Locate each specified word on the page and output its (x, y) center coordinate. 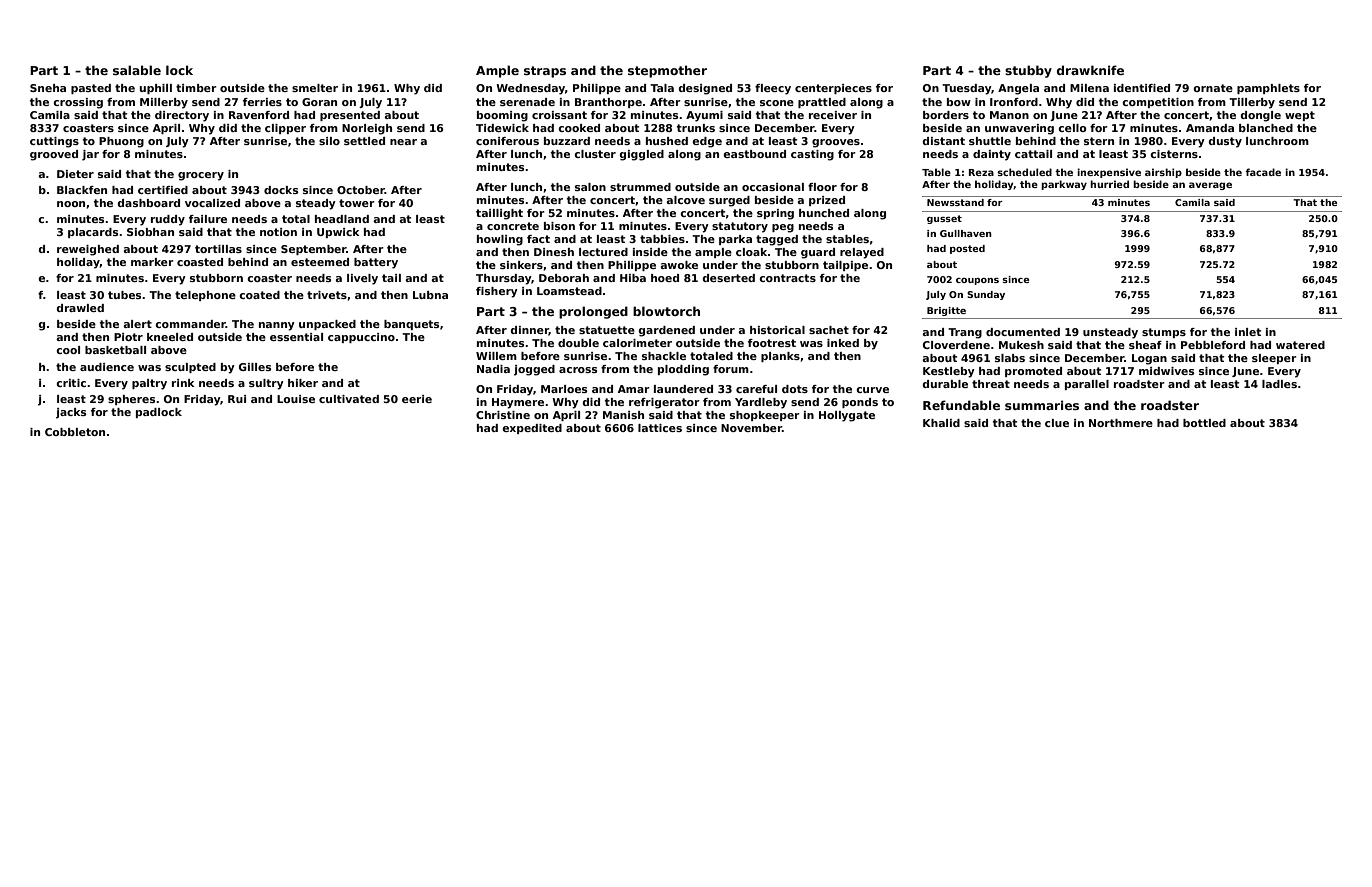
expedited (532, 429)
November (751, 428)
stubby (1028, 71)
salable (137, 70)
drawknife (1090, 70)
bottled (1204, 423)
